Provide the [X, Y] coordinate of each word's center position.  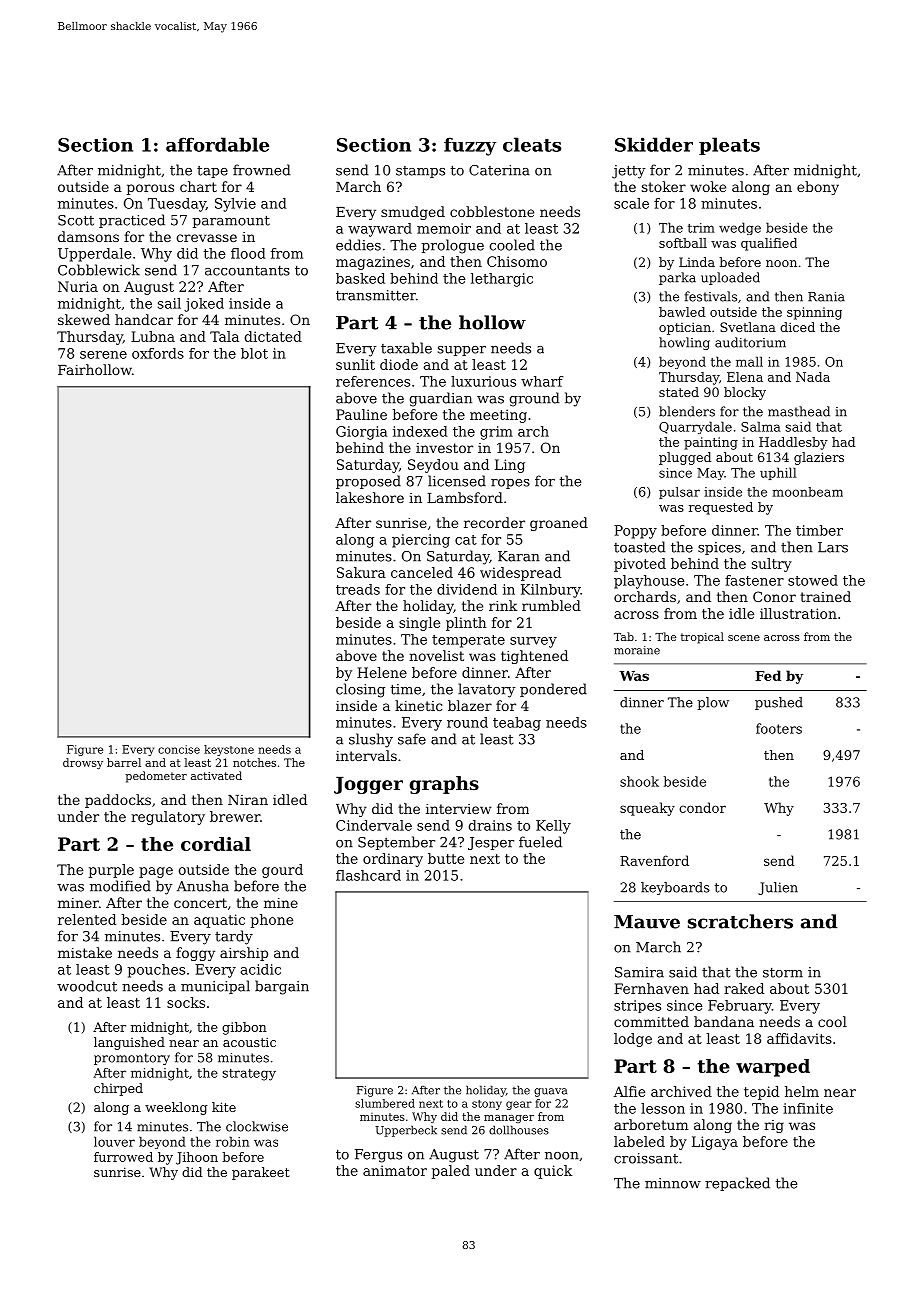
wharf [542, 381]
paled [451, 1172]
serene [103, 355]
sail [169, 303]
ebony [818, 188]
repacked [737, 1184]
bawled [682, 312]
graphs [444, 785]
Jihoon [197, 1158]
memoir [444, 228]
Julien [778, 888]
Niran [248, 800]
